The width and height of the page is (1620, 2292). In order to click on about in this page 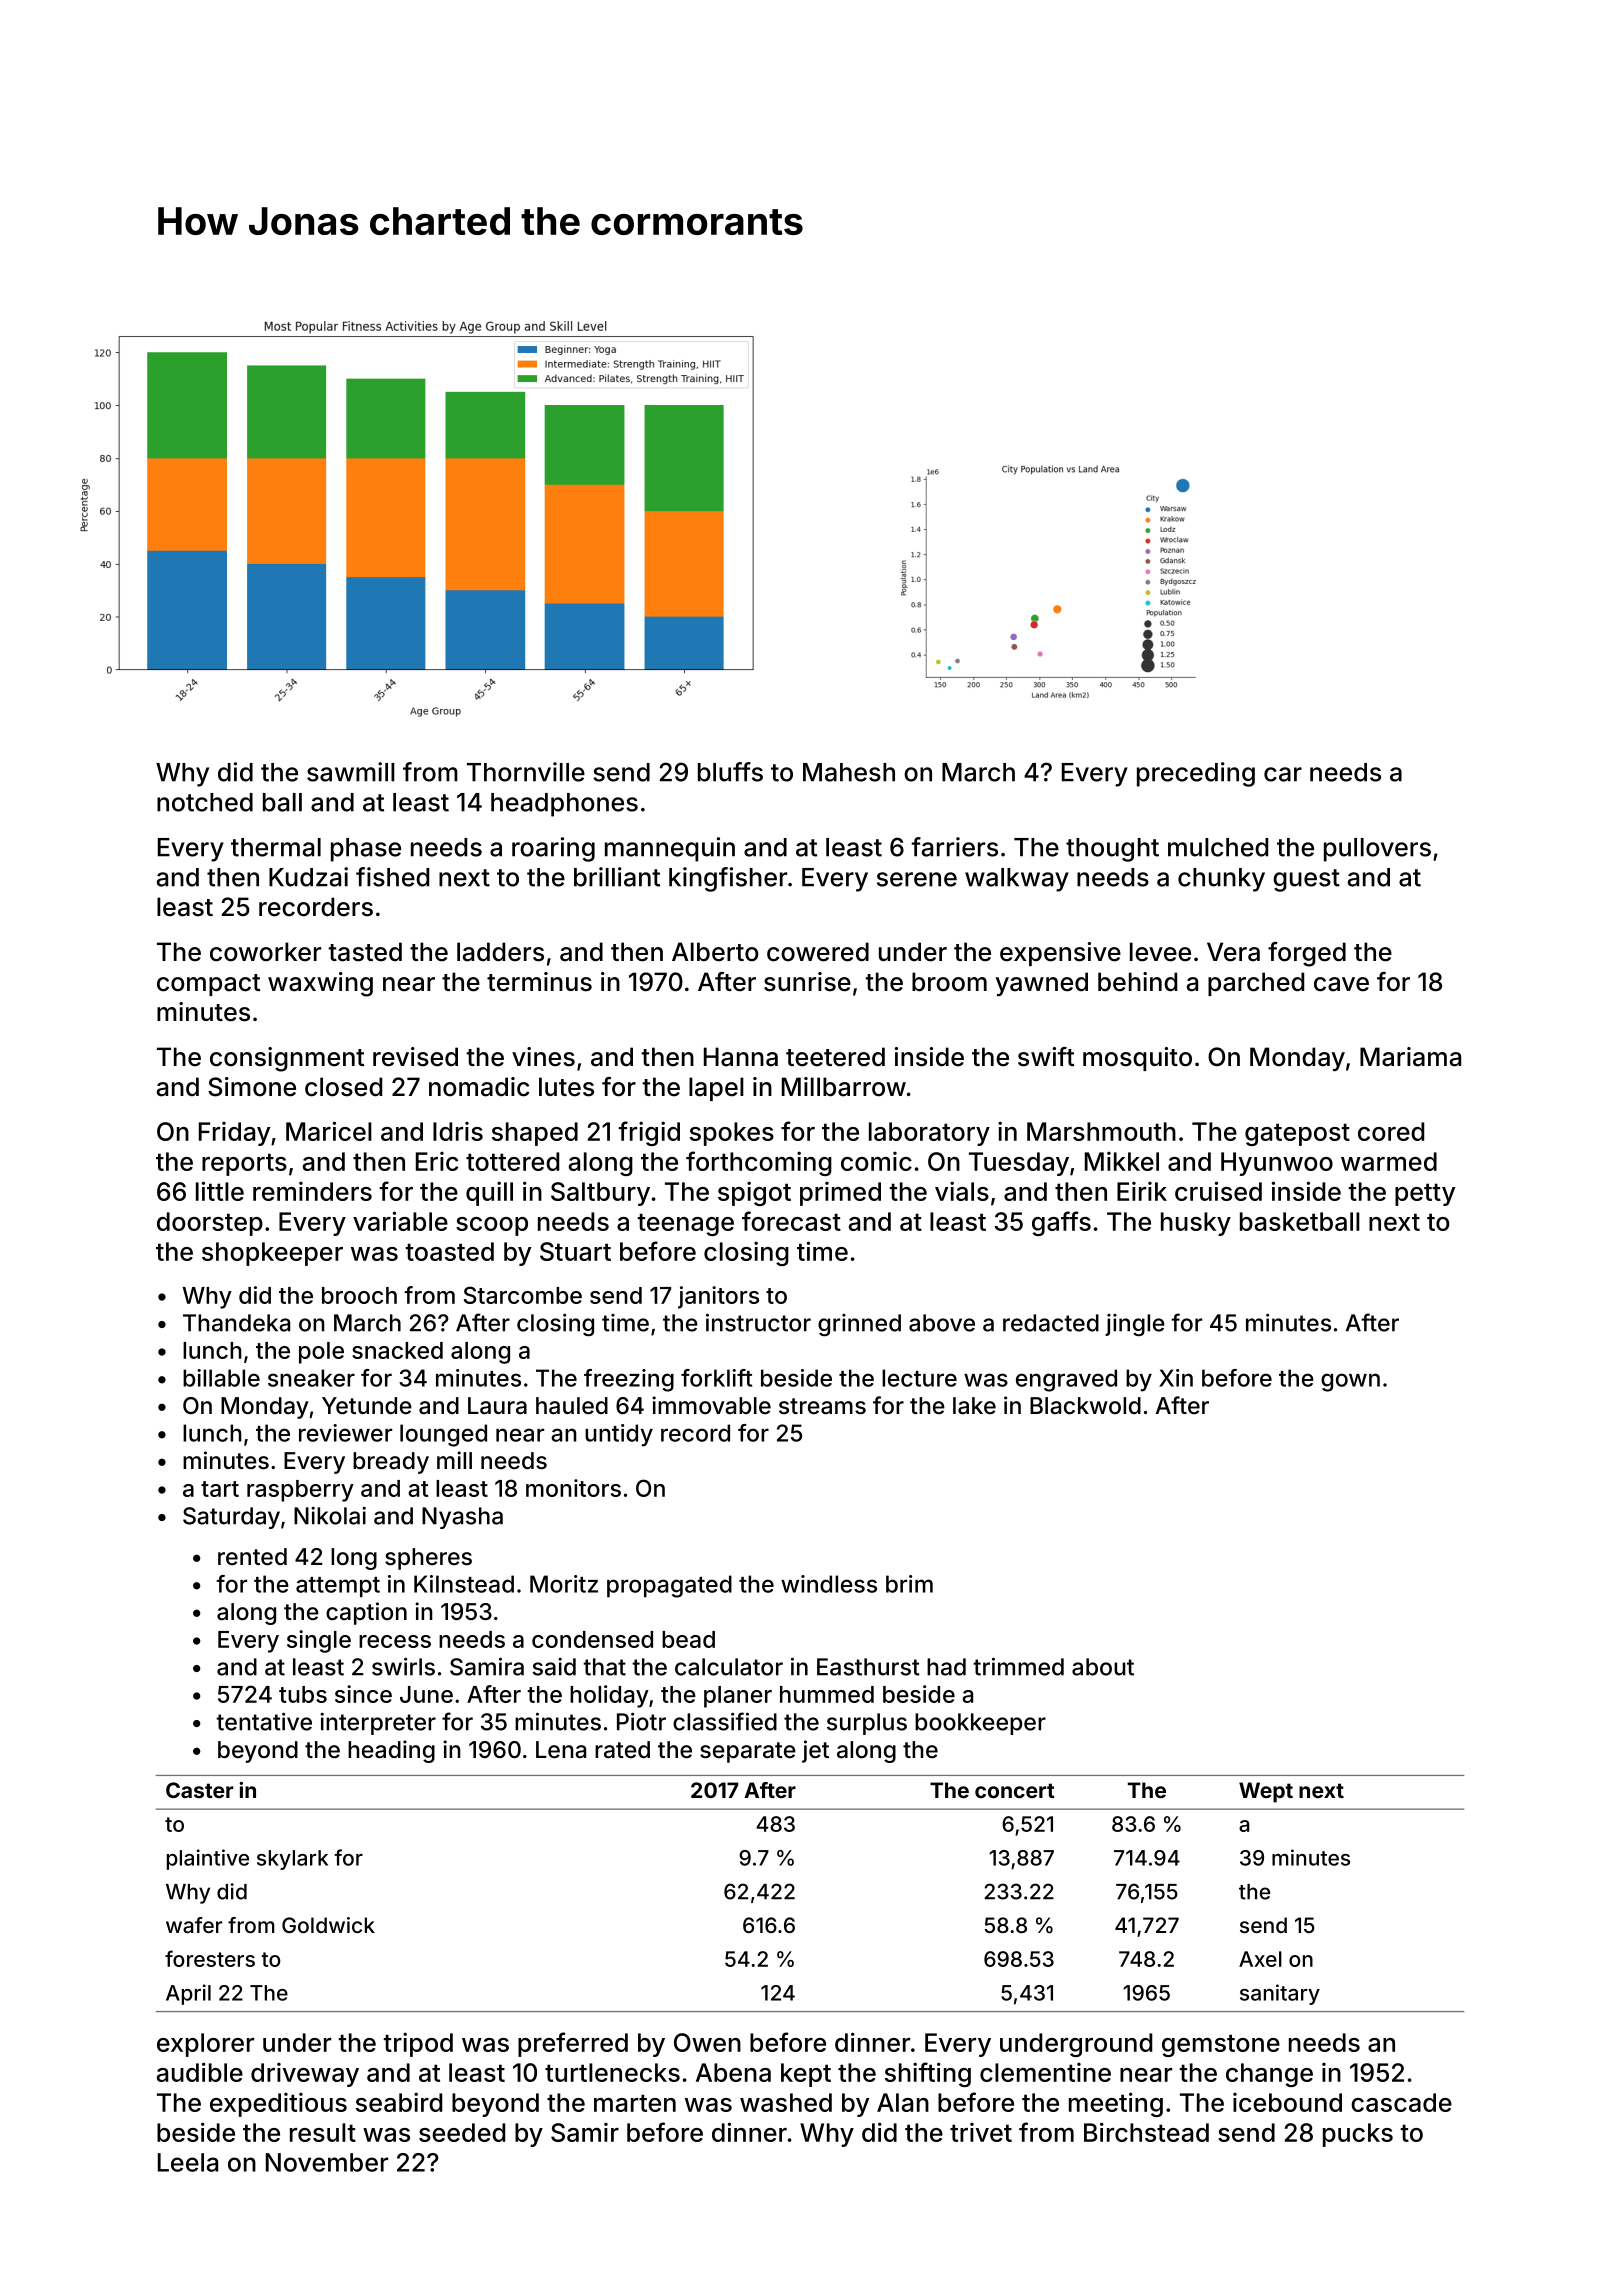, I will do `click(1103, 1667)`.
